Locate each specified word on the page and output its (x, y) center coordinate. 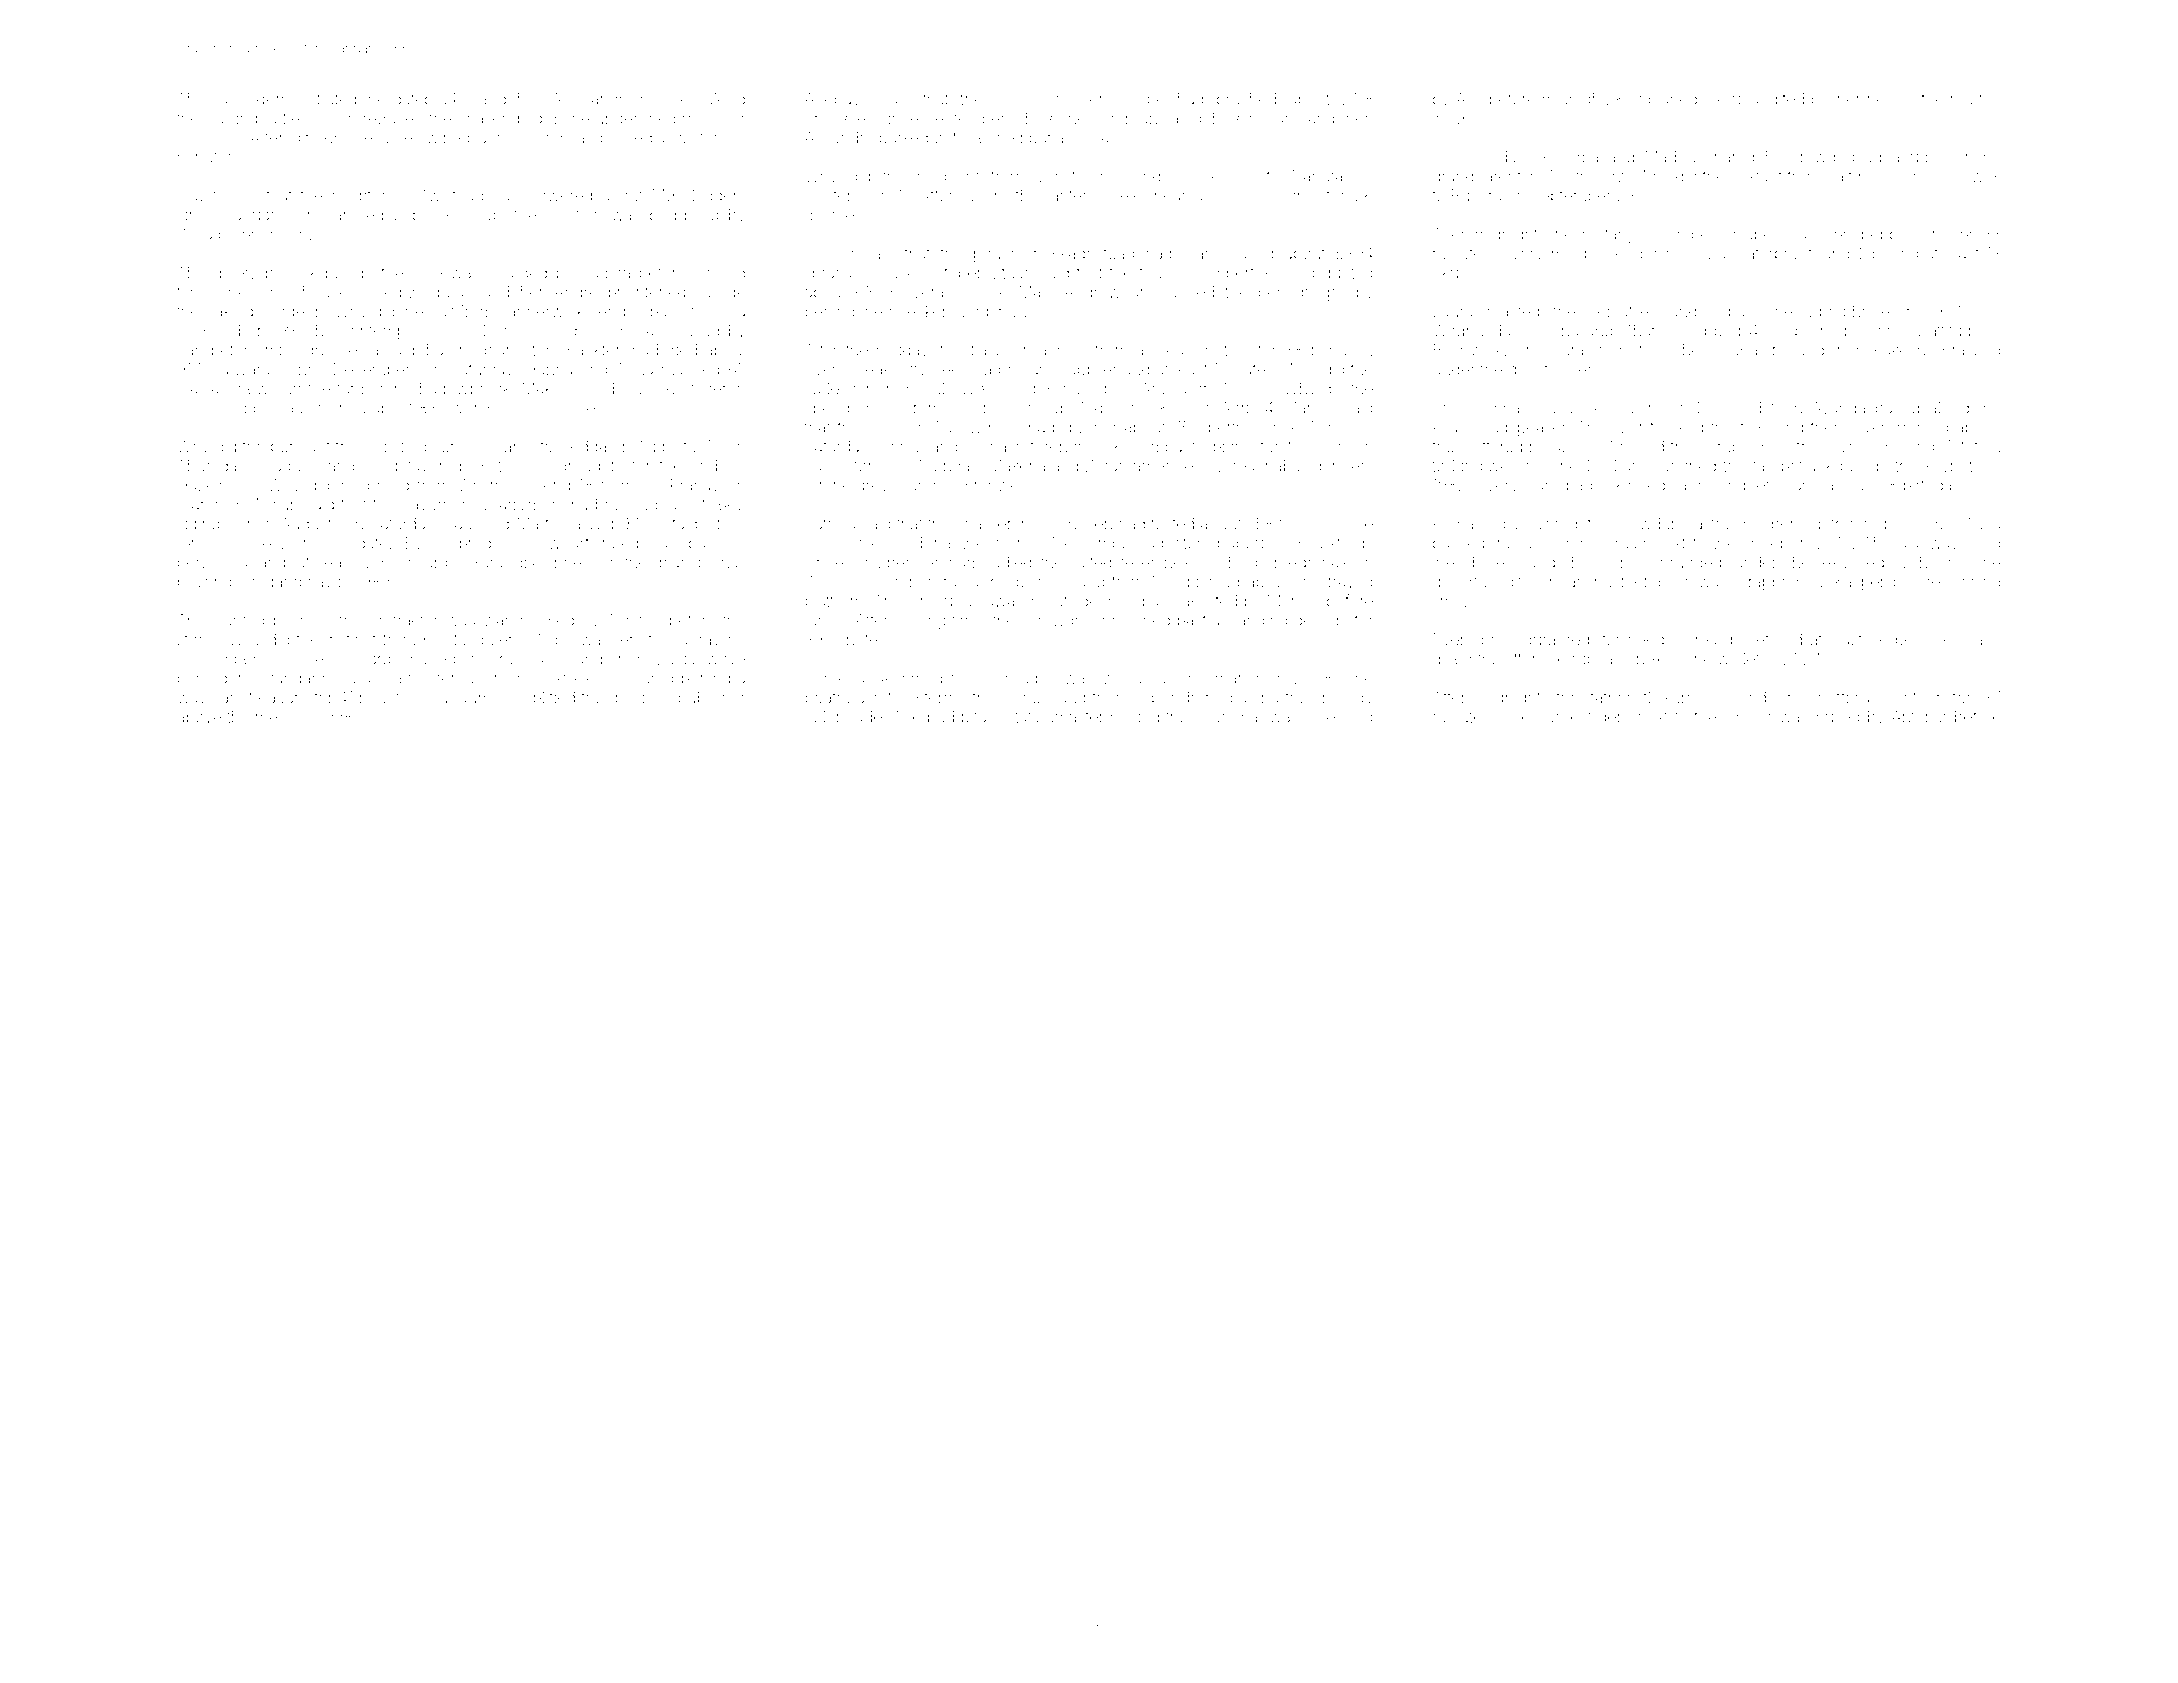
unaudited (1768, 99)
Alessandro (592, 99)
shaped (429, 659)
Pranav (695, 485)
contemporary (393, 332)
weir (1628, 427)
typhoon (1926, 564)
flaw (985, 349)
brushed (1246, 99)
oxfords (1346, 542)
